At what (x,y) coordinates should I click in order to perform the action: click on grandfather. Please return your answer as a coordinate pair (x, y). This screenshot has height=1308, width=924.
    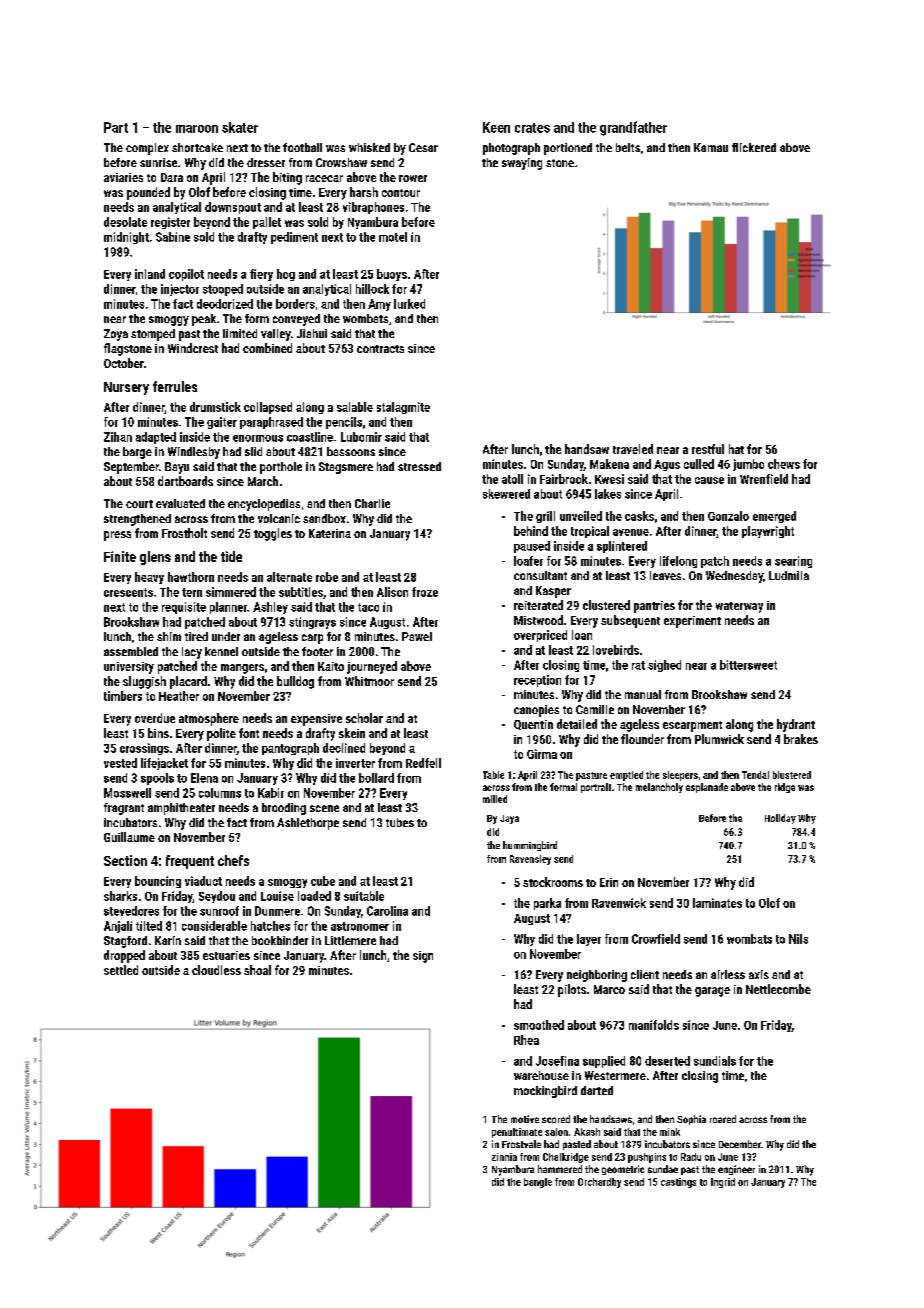
    Looking at the image, I should click on (633, 128).
